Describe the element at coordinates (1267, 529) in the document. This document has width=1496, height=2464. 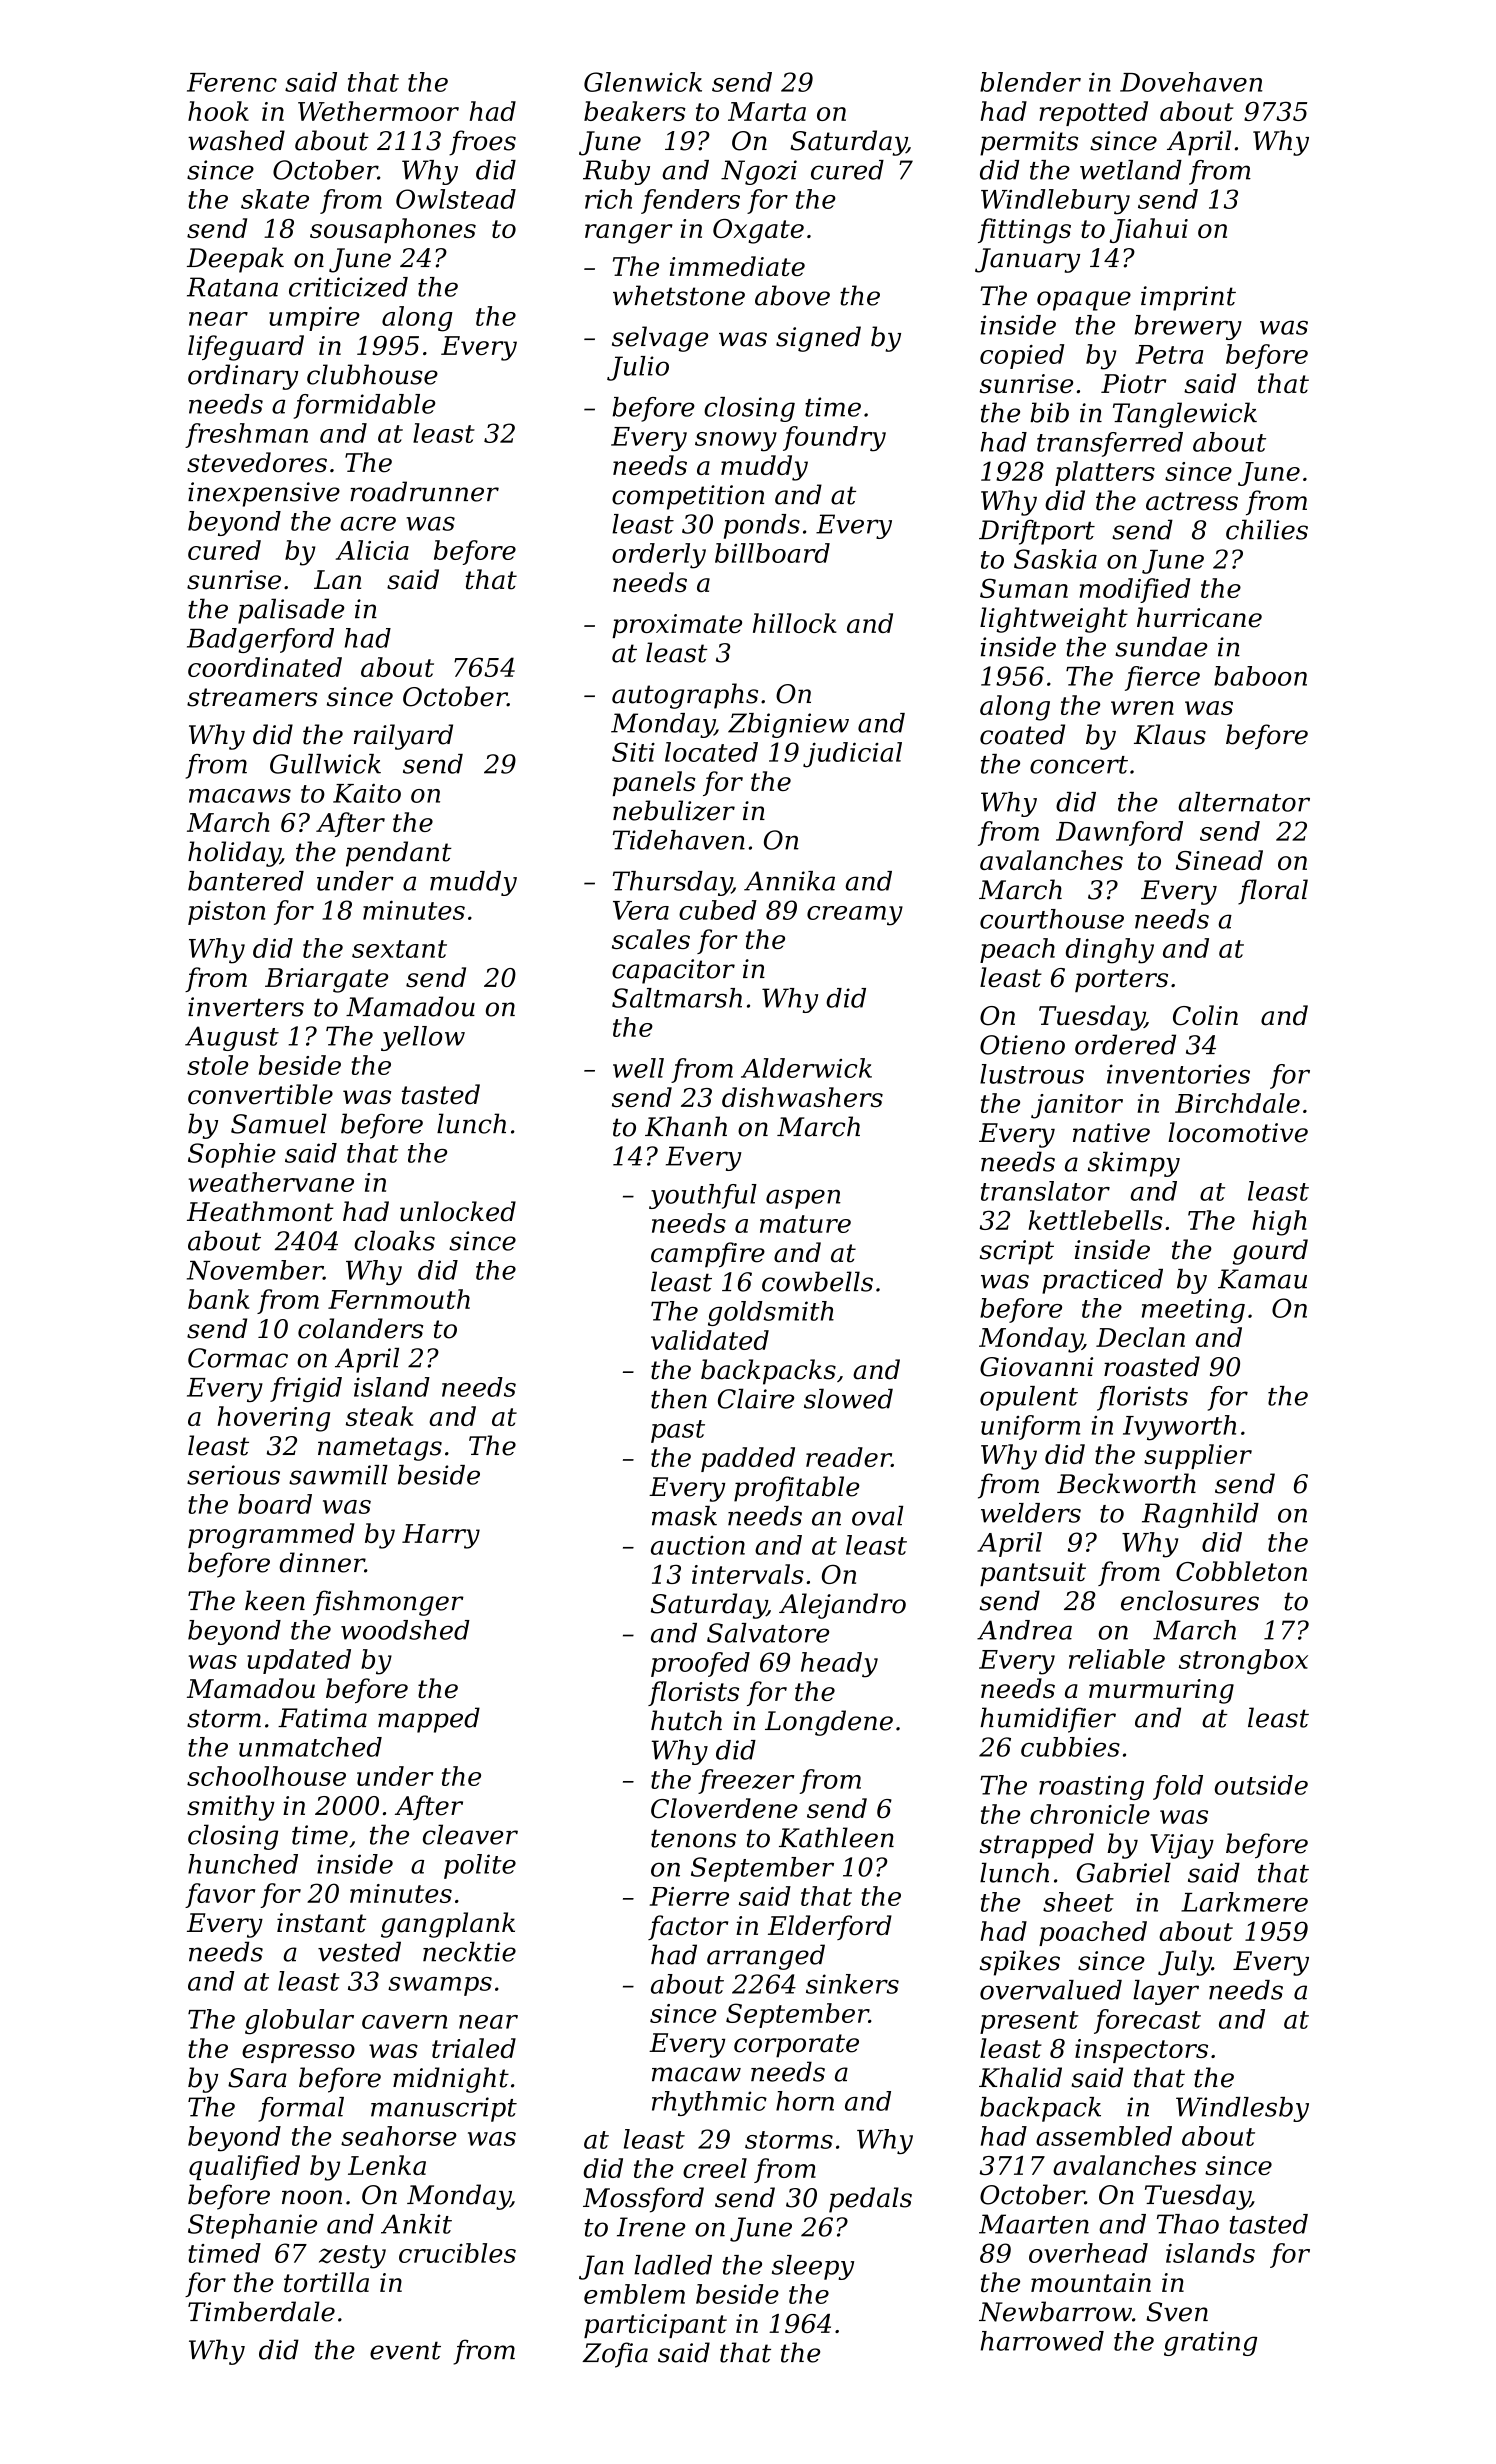
I see `chilies` at that location.
